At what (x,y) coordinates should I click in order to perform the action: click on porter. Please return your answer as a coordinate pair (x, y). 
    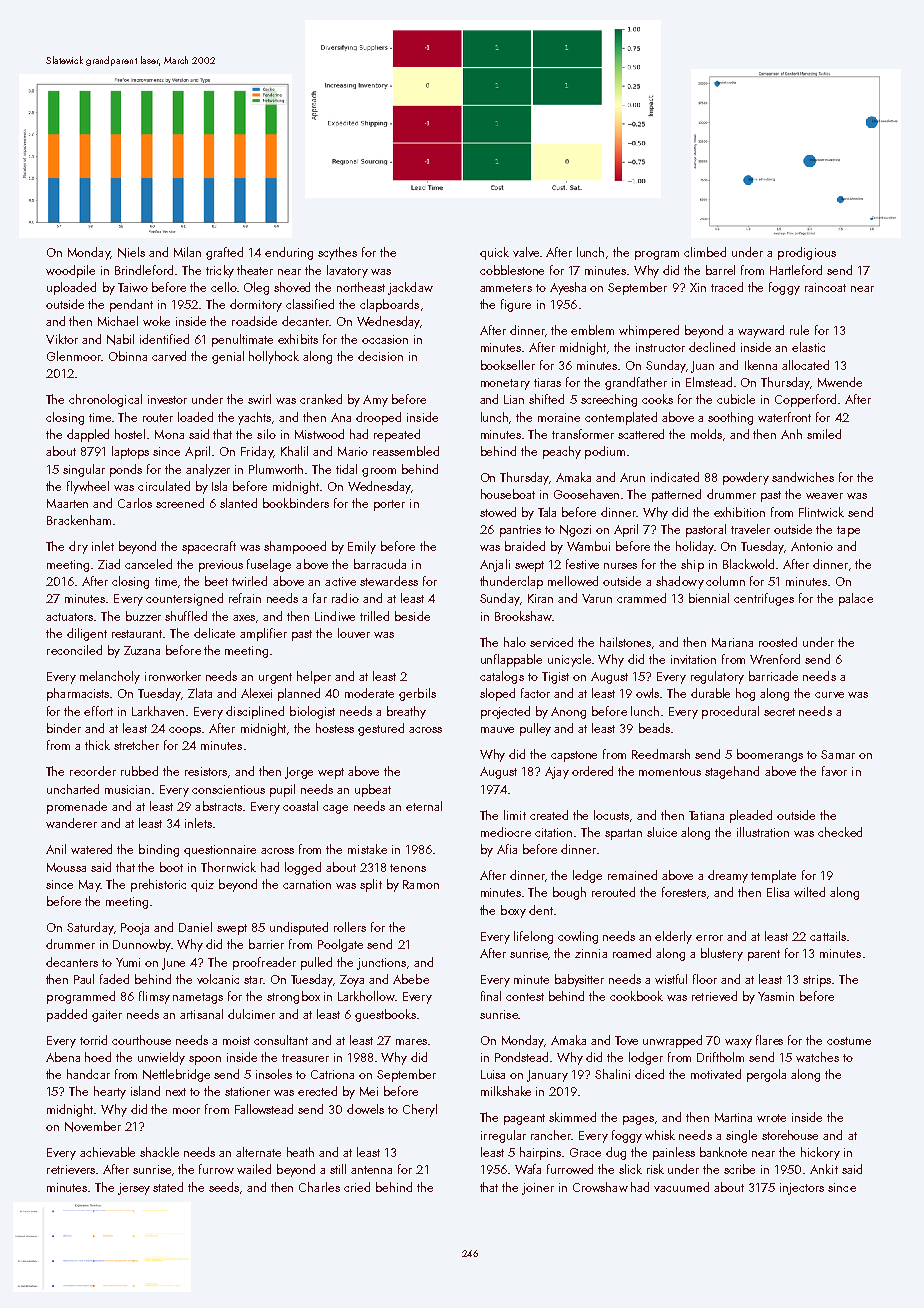
    Looking at the image, I should click on (389, 505).
